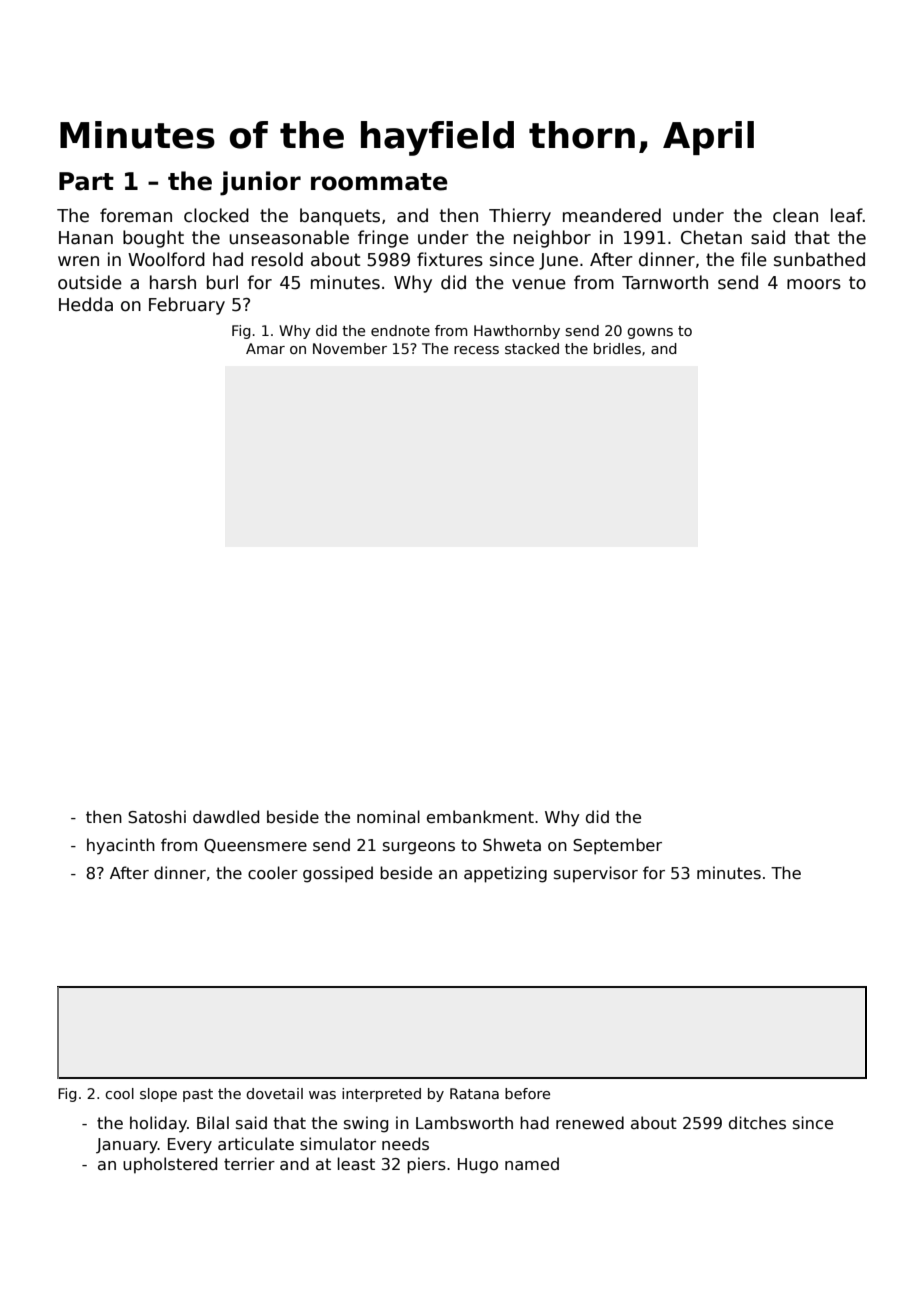  What do you see at coordinates (520, 217) in the screenshot?
I see `Thierry` at bounding box center [520, 217].
